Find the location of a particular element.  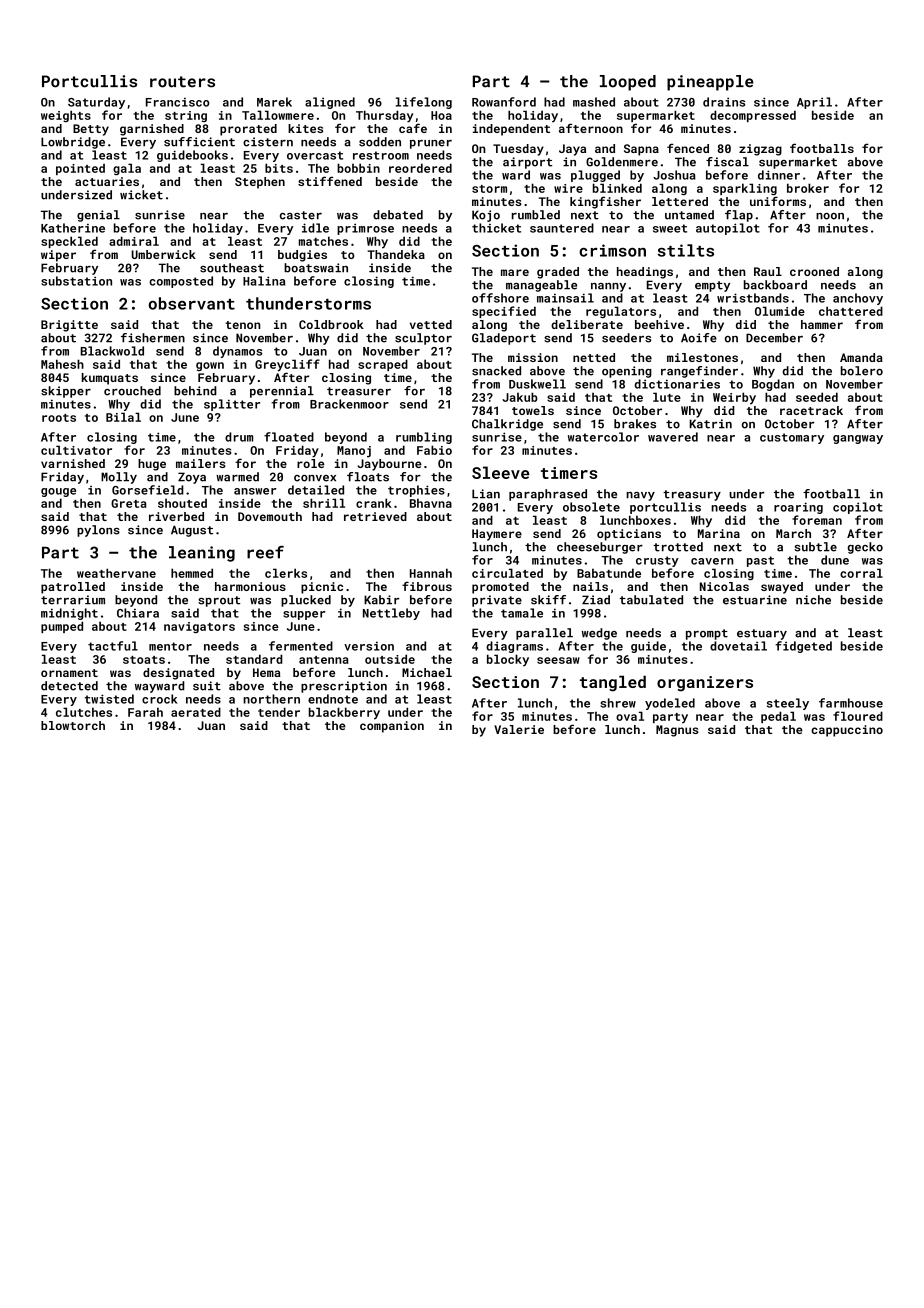

Sleeve is located at coordinates (500, 472).
